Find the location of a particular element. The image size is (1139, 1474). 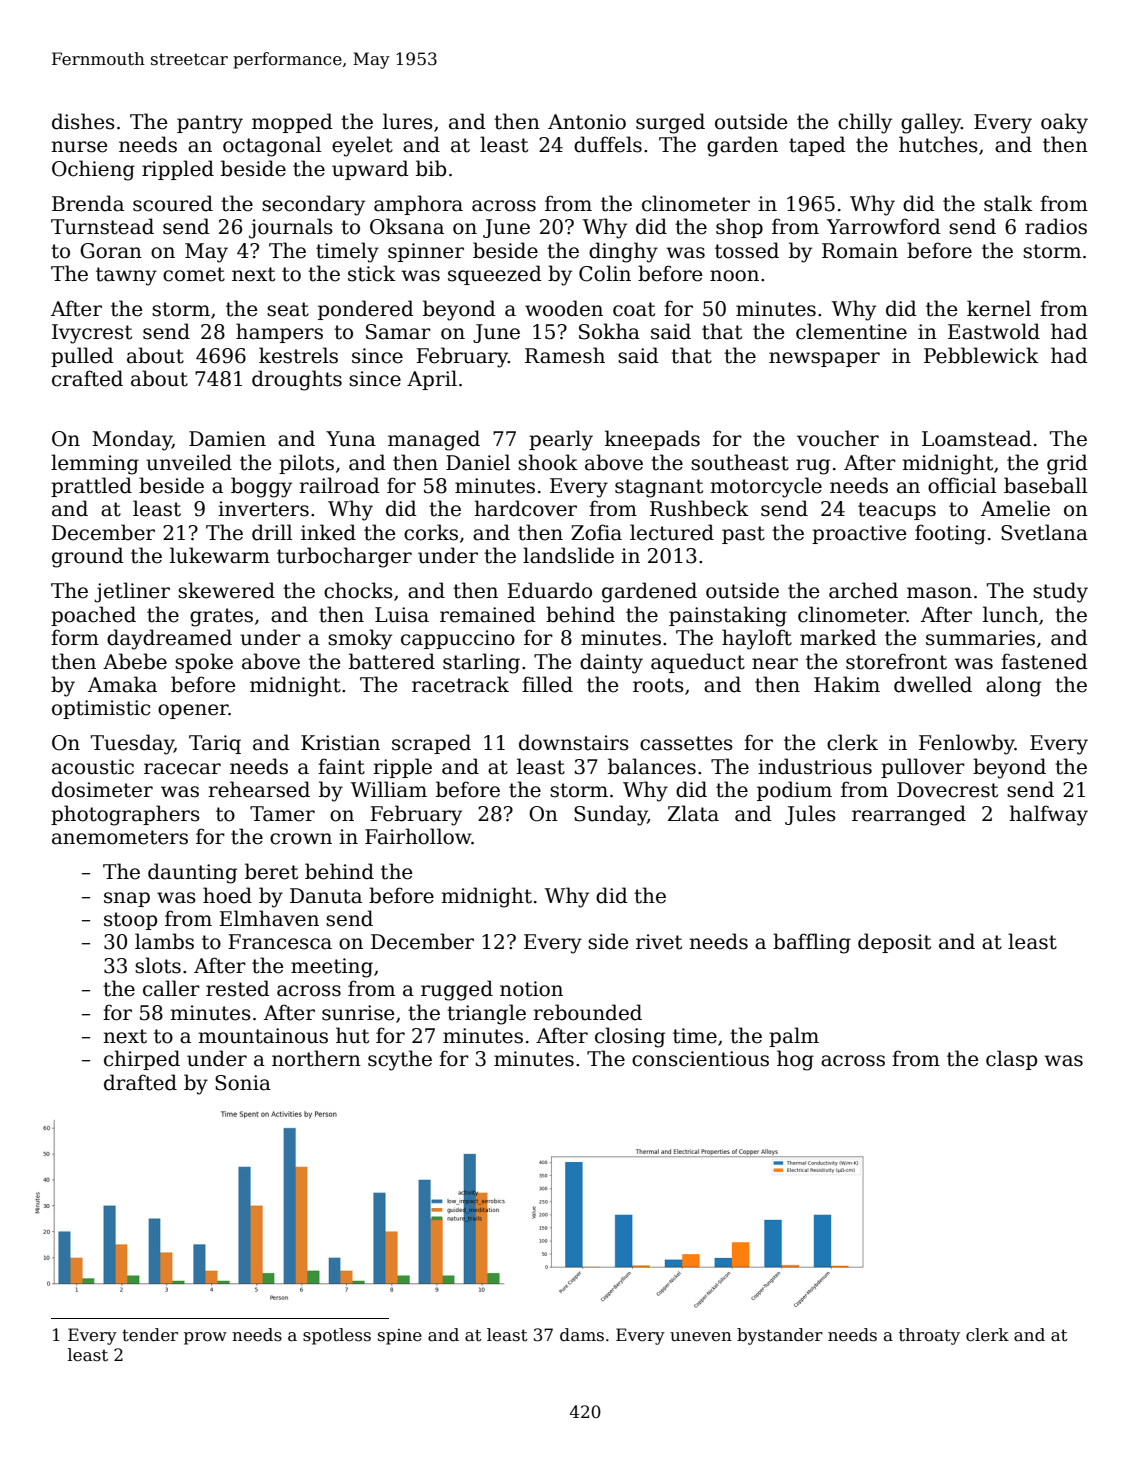

northern is located at coordinates (316, 1058).
